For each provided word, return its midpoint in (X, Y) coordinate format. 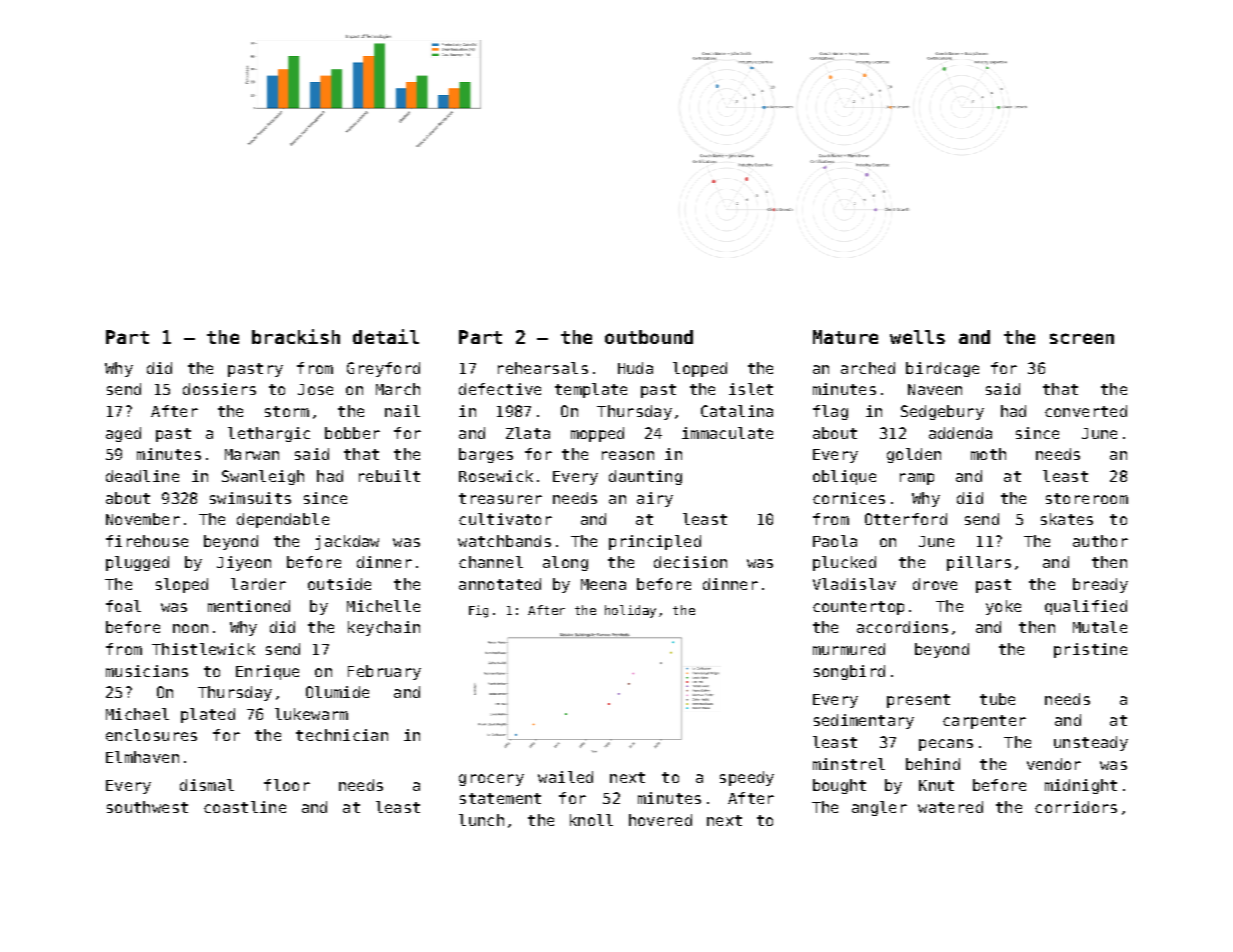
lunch (481, 820)
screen (1082, 338)
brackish (296, 336)
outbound (649, 337)
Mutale (1100, 627)
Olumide (337, 692)
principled (655, 542)
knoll (591, 820)
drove (935, 584)
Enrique (267, 672)
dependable (283, 520)
